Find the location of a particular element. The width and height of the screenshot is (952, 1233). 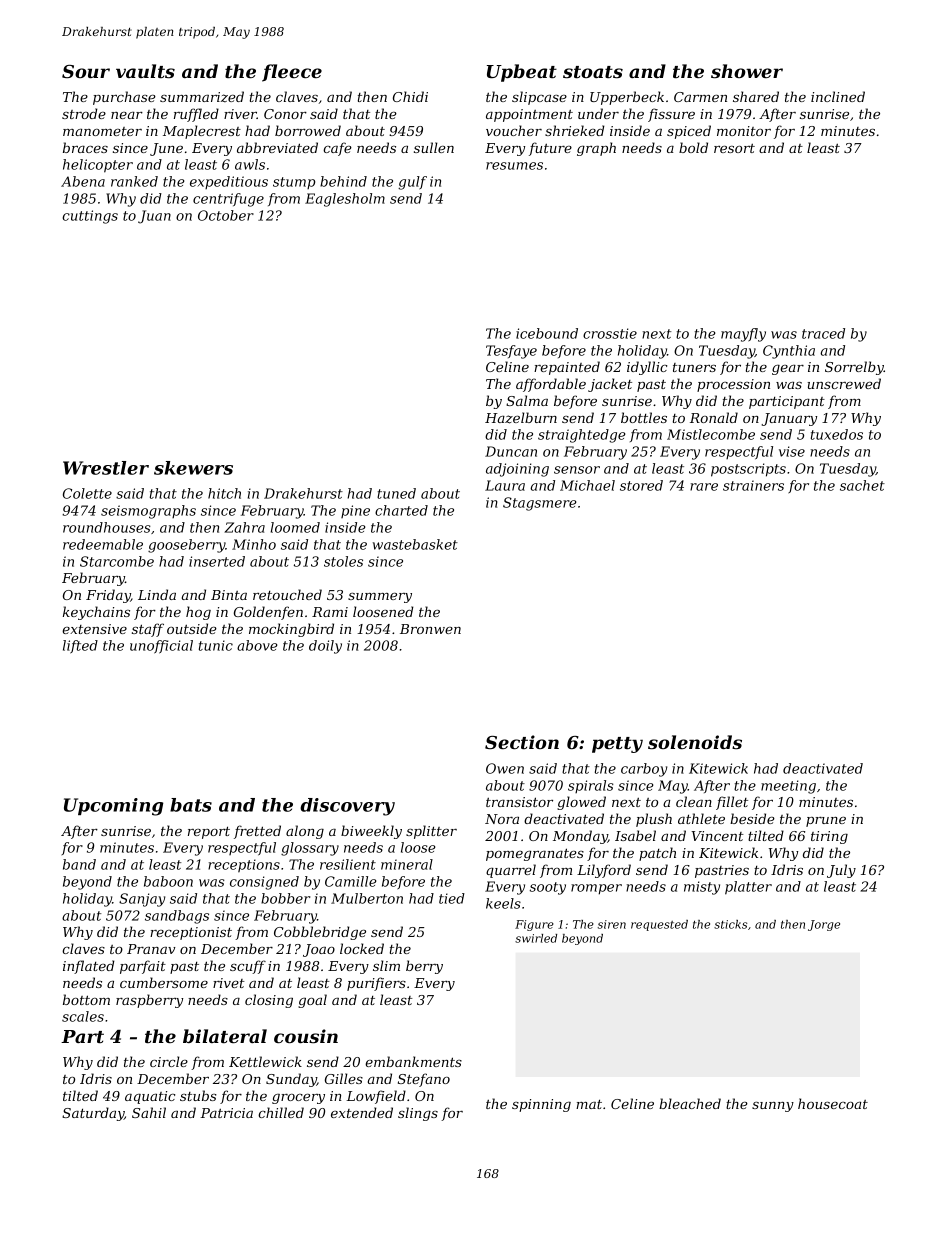

hitch is located at coordinates (224, 493).
